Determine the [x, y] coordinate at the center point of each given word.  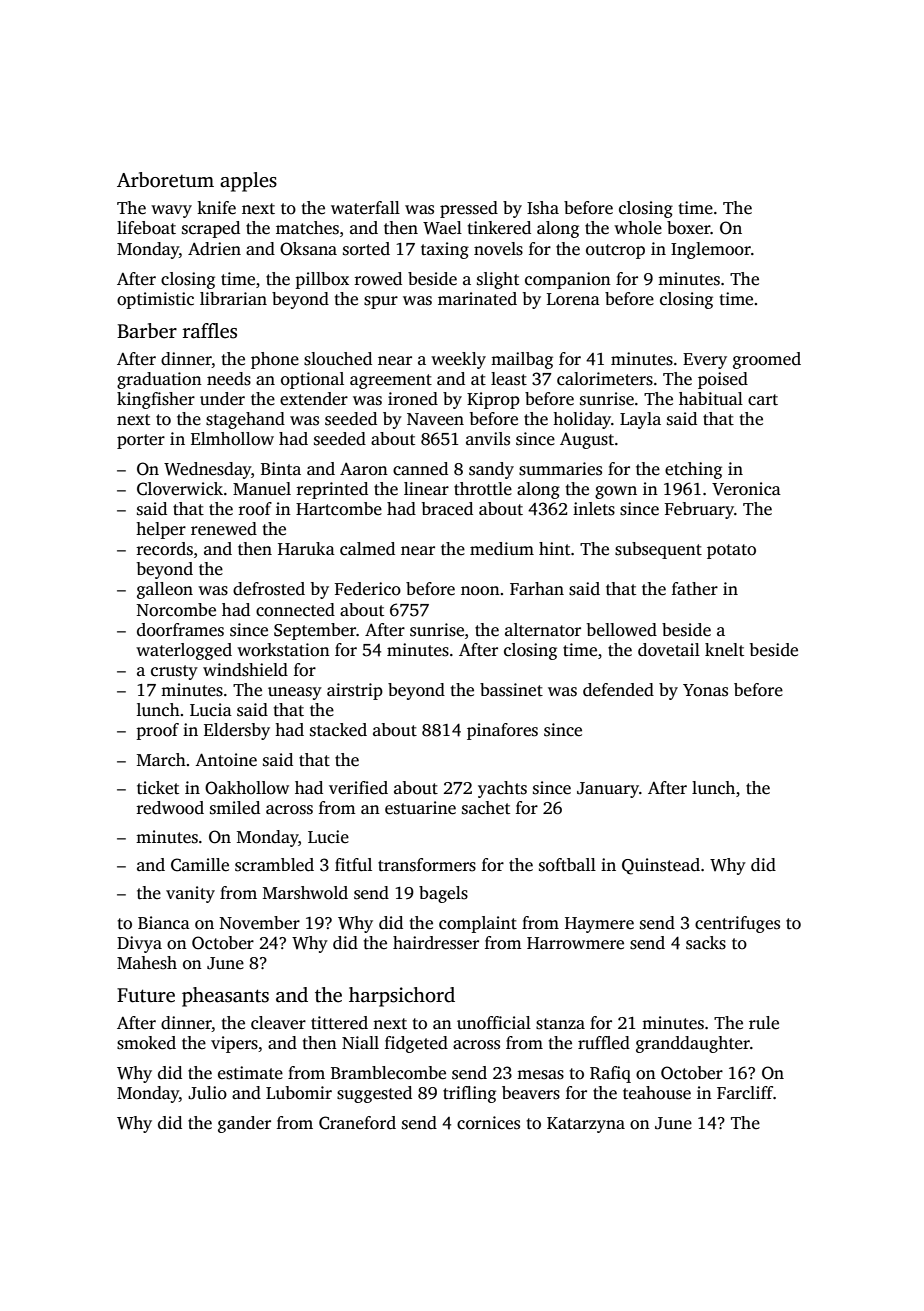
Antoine [226, 760]
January [608, 790]
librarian [233, 298]
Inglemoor [711, 250]
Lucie [328, 837]
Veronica [746, 489]
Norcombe [176, 610]
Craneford [357, 1123]
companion [568, 280]
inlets [594, 509]
